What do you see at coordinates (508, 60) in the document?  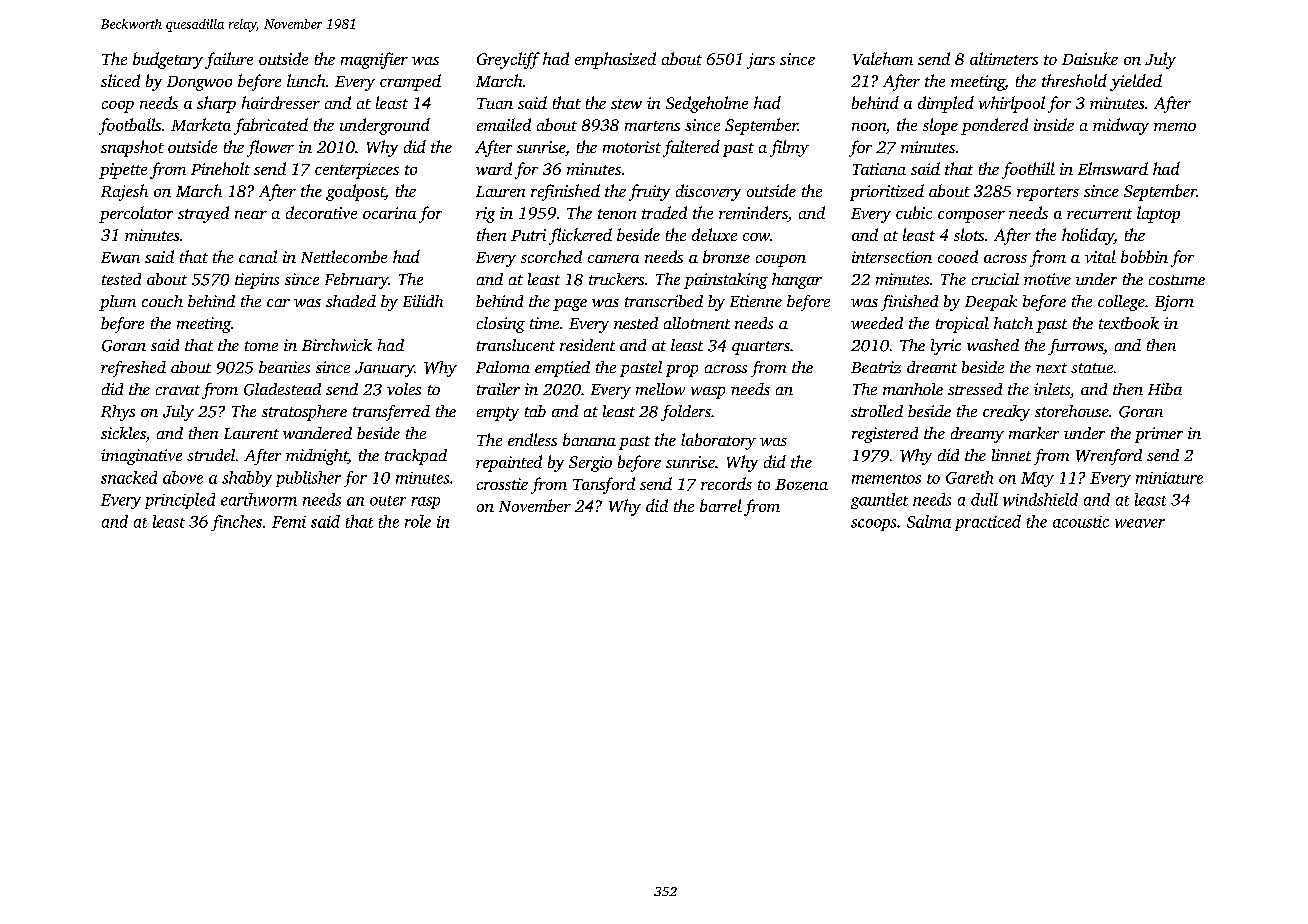 I see `Greycliff` at bounding box center [508, 60].
